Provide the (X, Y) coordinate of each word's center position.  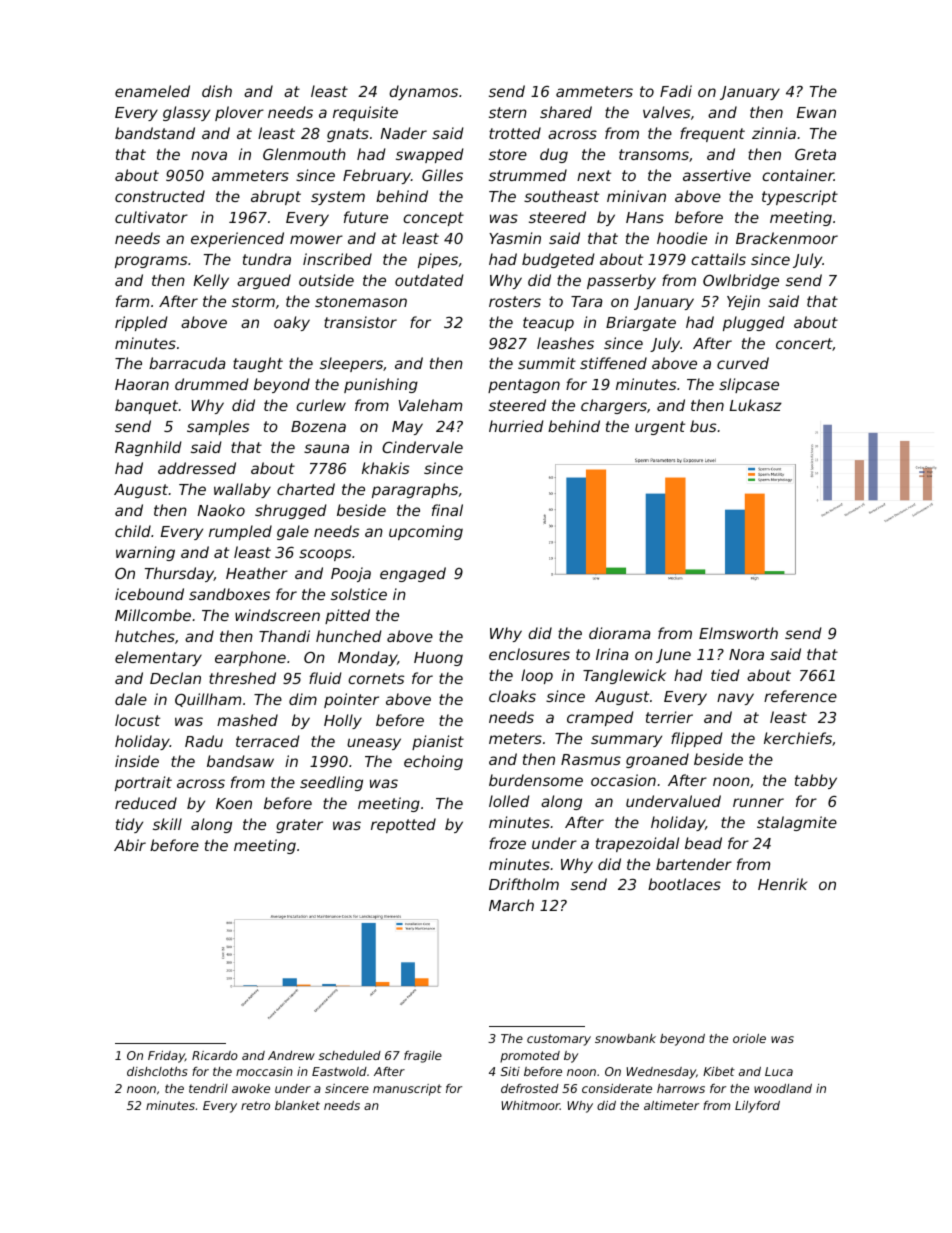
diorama (619, 633)
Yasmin (515, 238)
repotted (403, 825)
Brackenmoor (787, 238)
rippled (141, 323)
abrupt (276, 197)
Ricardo (215, 1055)
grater (299, 826)
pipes (438, 260)
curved (743, 363)
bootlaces (684, 884)
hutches (145, 636)
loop (537, 676)
